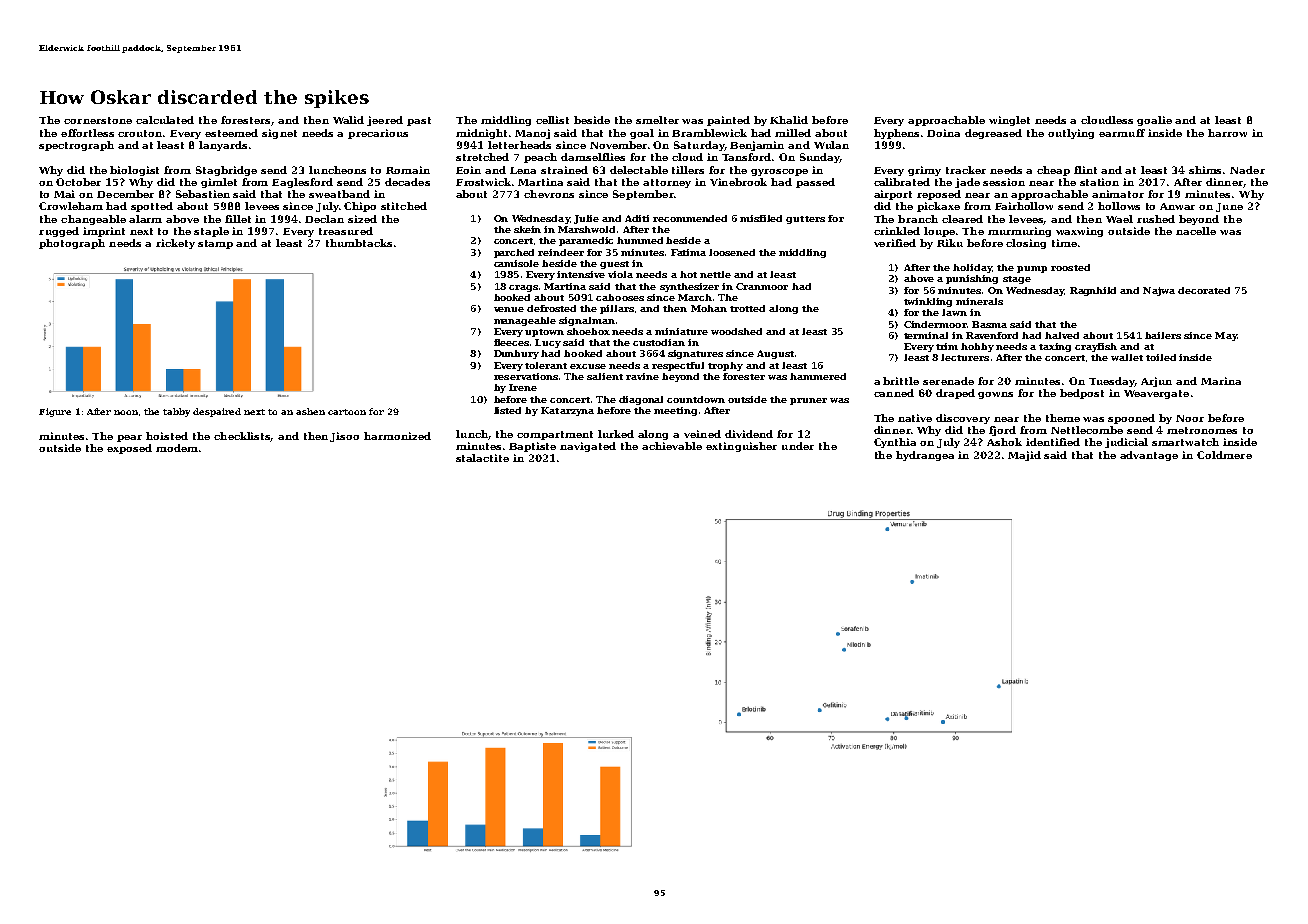 This screenshot has width=1308, height=924. What do you see at coordinates (966, 170) in the screenshot?
I see `tracker` at bounding box center [966, 170].
